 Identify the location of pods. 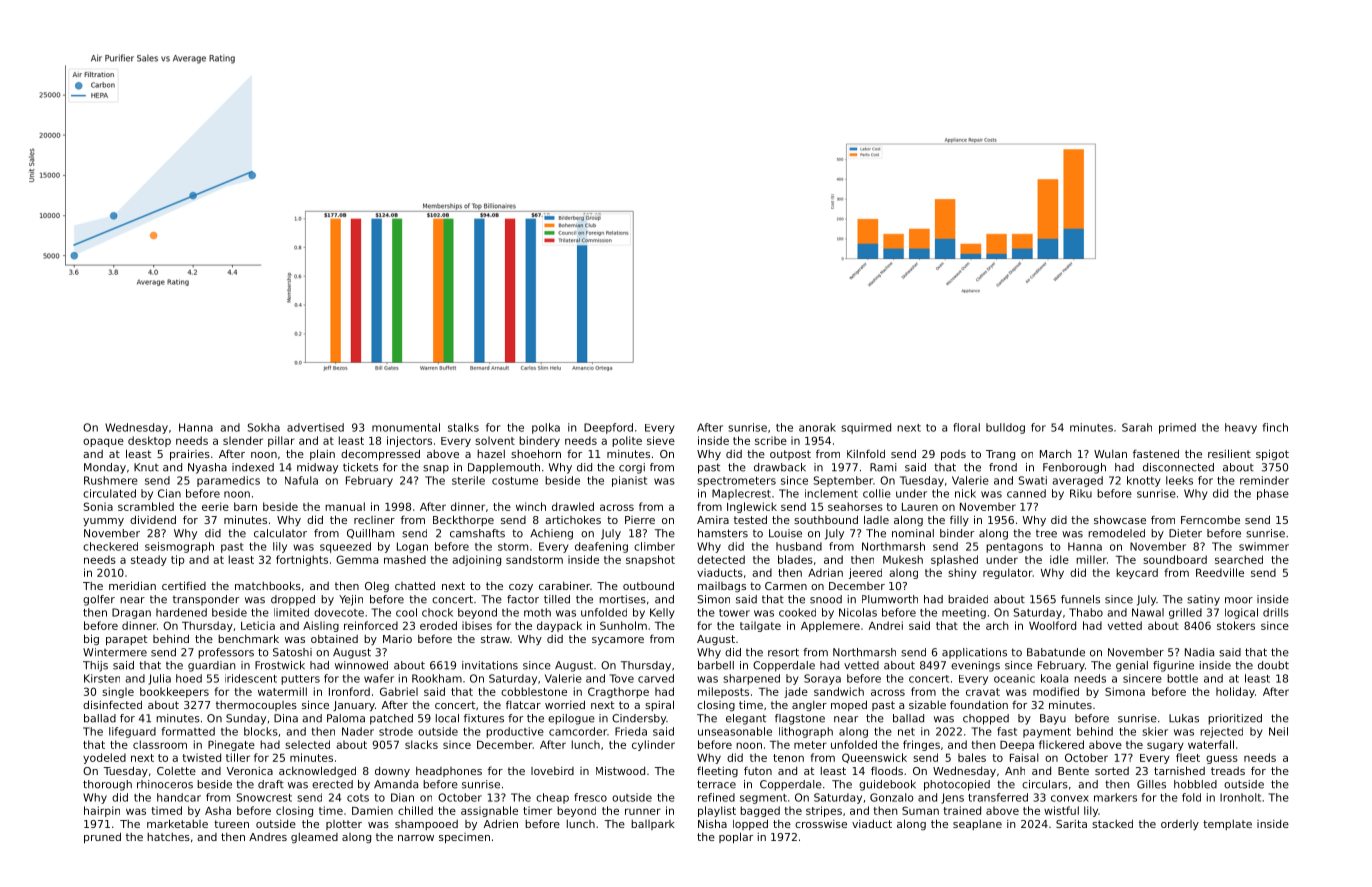
(953, 455).
